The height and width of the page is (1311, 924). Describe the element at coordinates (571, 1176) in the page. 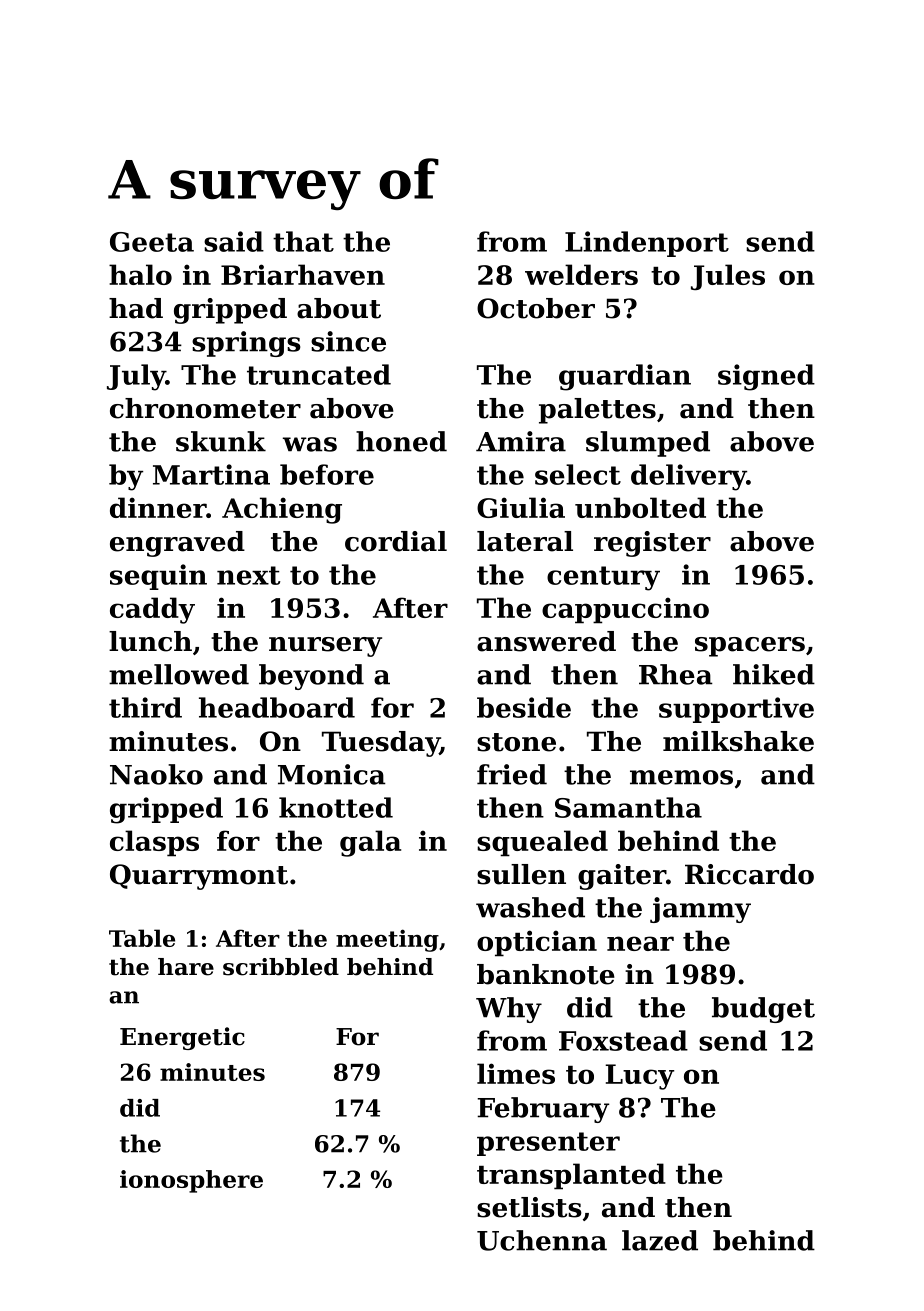

I see `transplanted` at that location.
